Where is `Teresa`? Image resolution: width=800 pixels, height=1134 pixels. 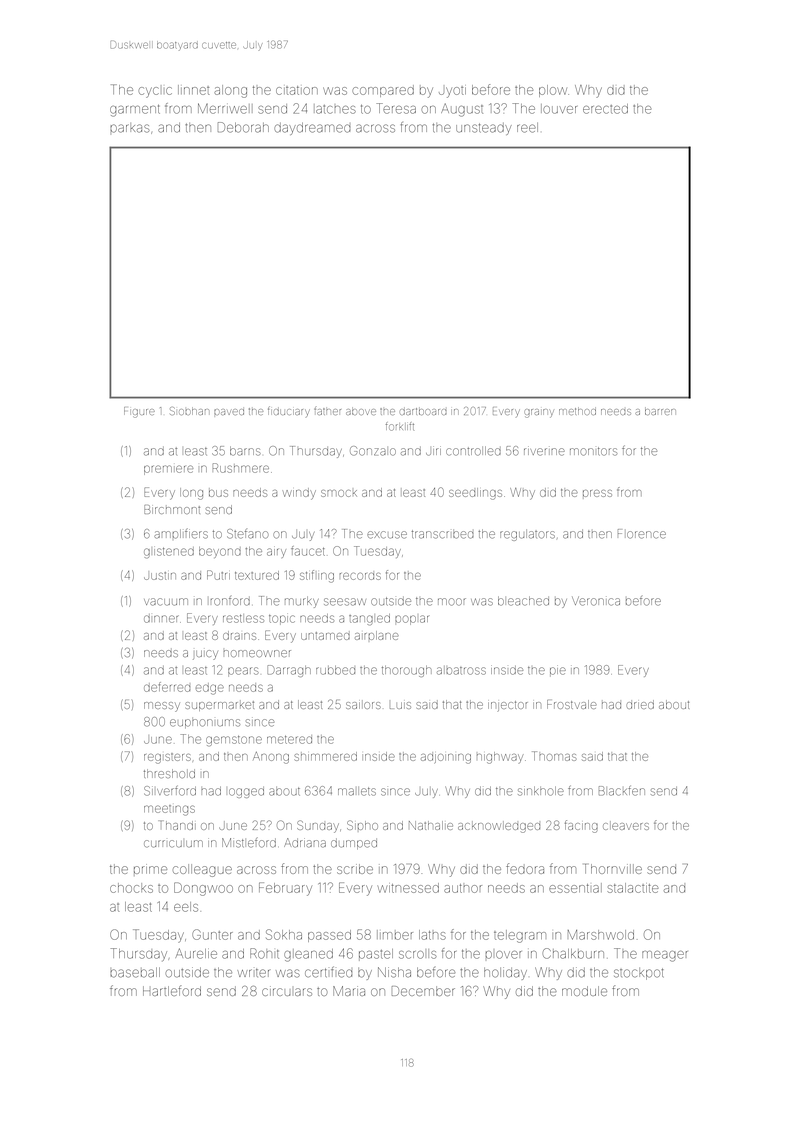
Teresa is located at coordinates (396, 108).
